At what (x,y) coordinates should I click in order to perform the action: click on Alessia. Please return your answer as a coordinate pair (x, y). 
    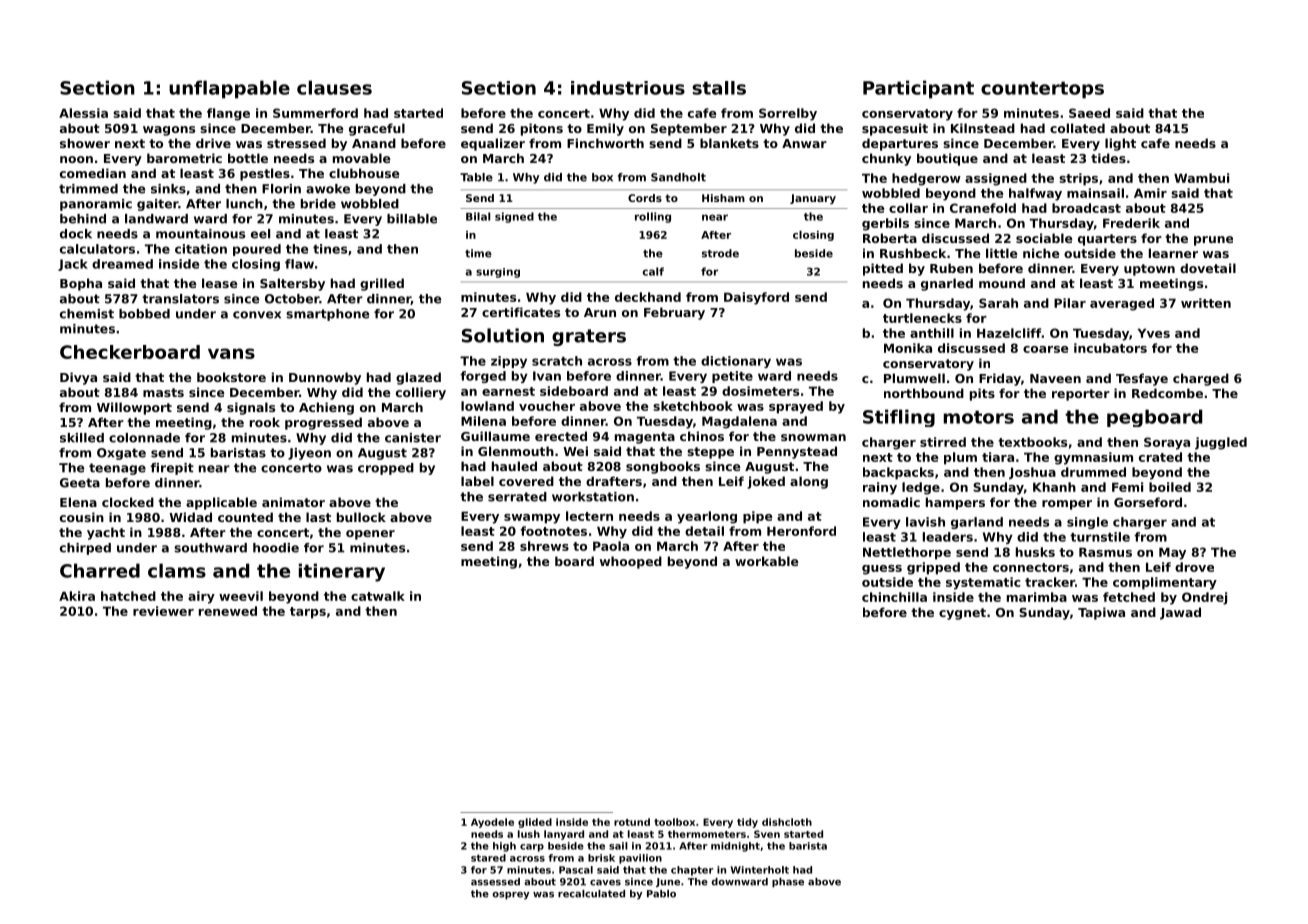
    Looking at the image, I should click on (83, 113).
